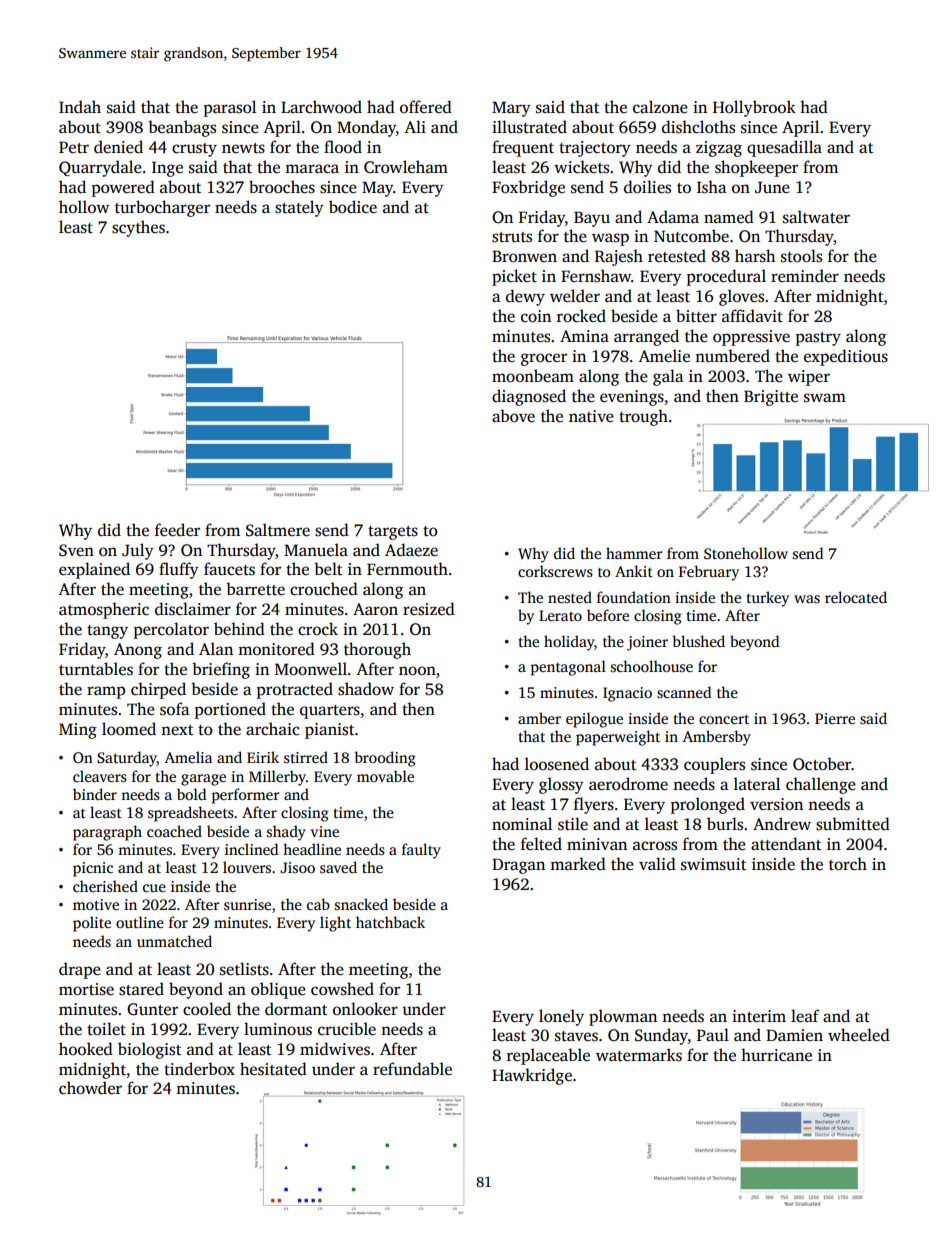  I want to click on Bayu, so click(592, 219).
